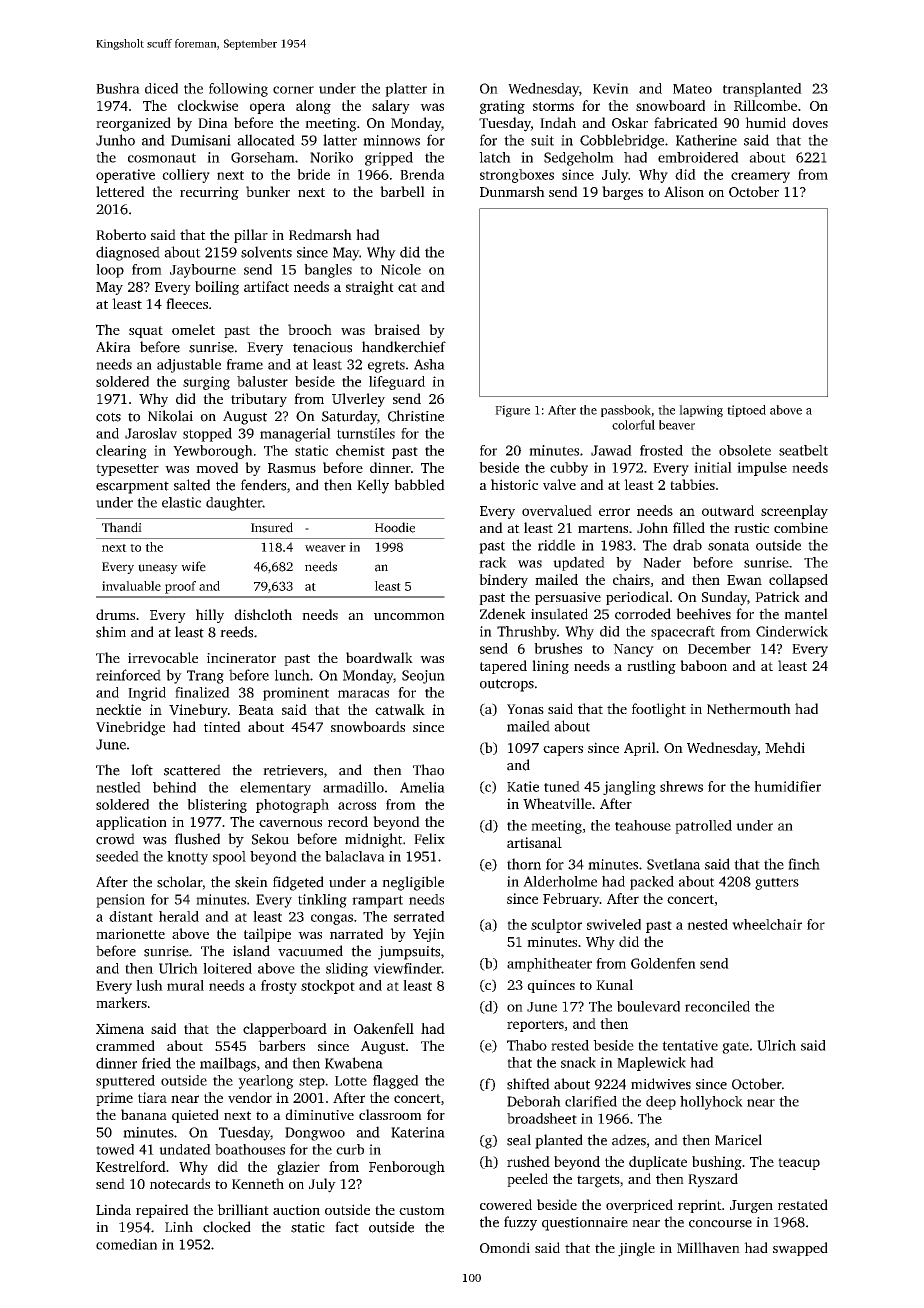 This image has width=924, height=1308. Describe the element at coordinates (803, 450) in the image. I see `seatbelt` at that location.
